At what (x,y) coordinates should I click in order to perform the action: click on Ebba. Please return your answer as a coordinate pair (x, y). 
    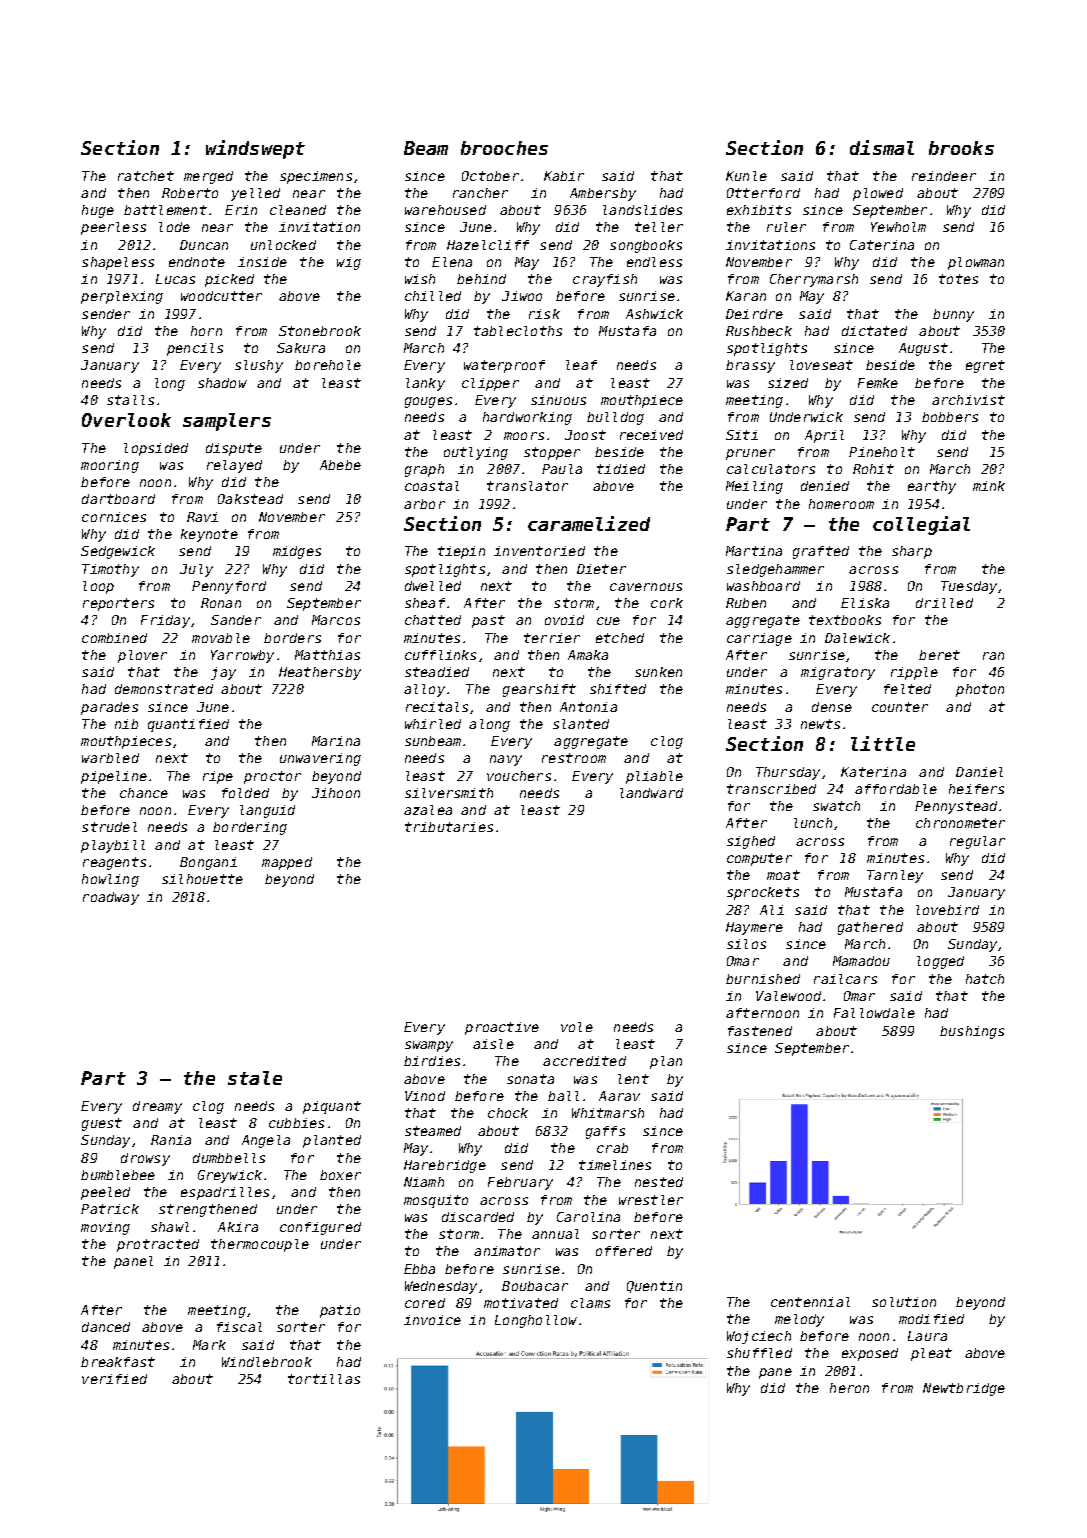
    Looking at the image, I should click on (419, 1269).
